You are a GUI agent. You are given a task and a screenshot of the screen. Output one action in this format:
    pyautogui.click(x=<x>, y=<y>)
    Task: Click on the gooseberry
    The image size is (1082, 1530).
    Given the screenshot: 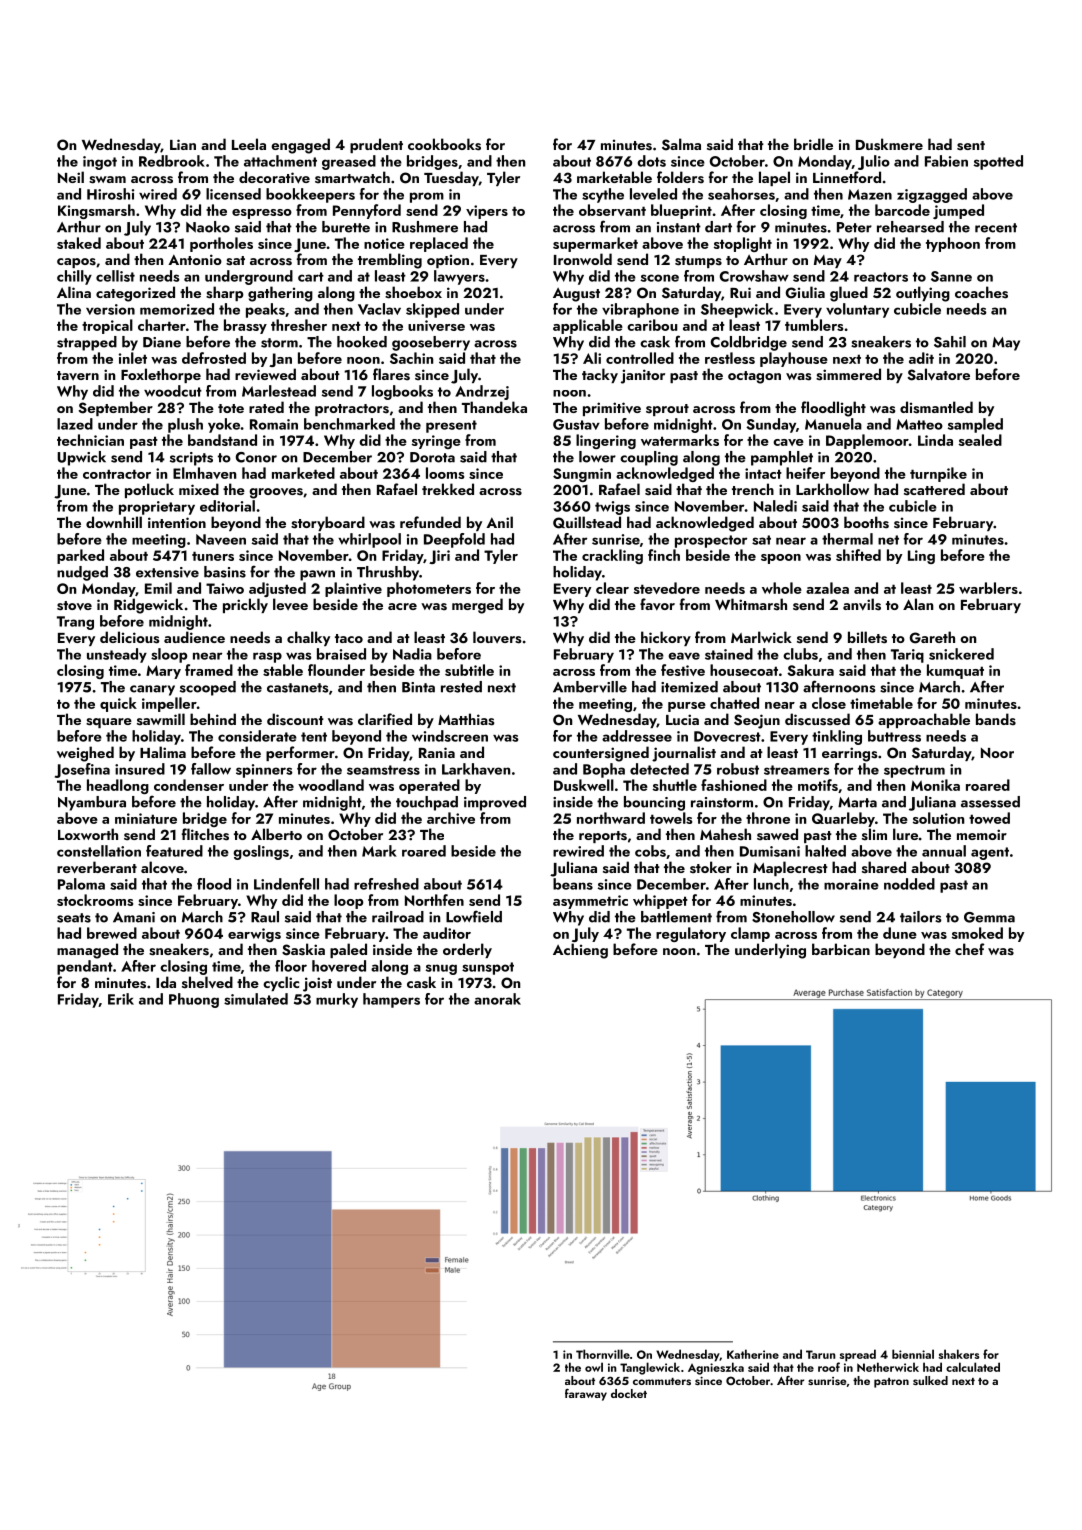 What is the action you would take?
    pyautogui.click(x=431, y=343)
